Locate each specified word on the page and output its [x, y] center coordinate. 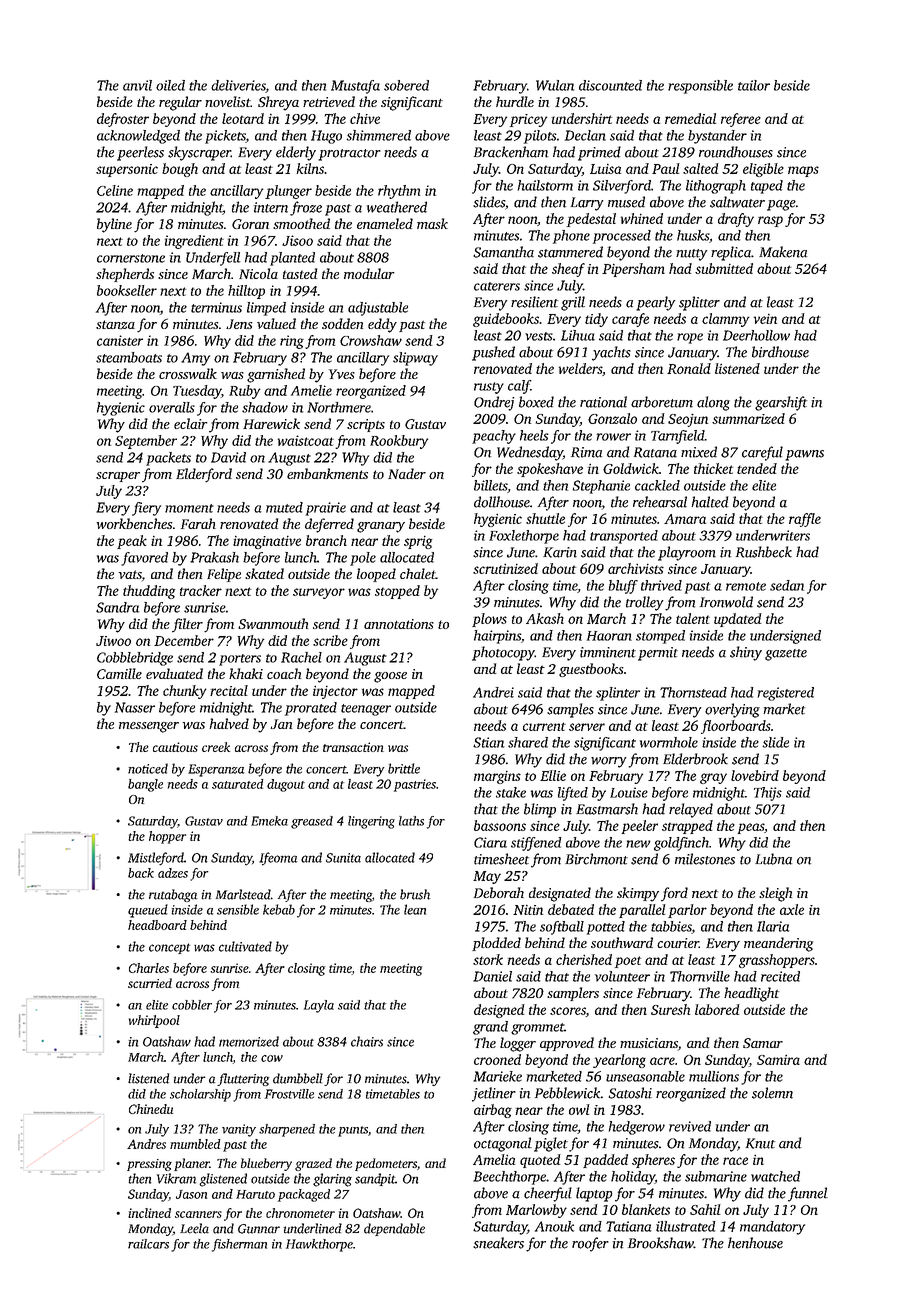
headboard [157, 925]
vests [539, 336]
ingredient [194, 242]
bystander [717, 137]
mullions [714, 1076]
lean [415, 909]
